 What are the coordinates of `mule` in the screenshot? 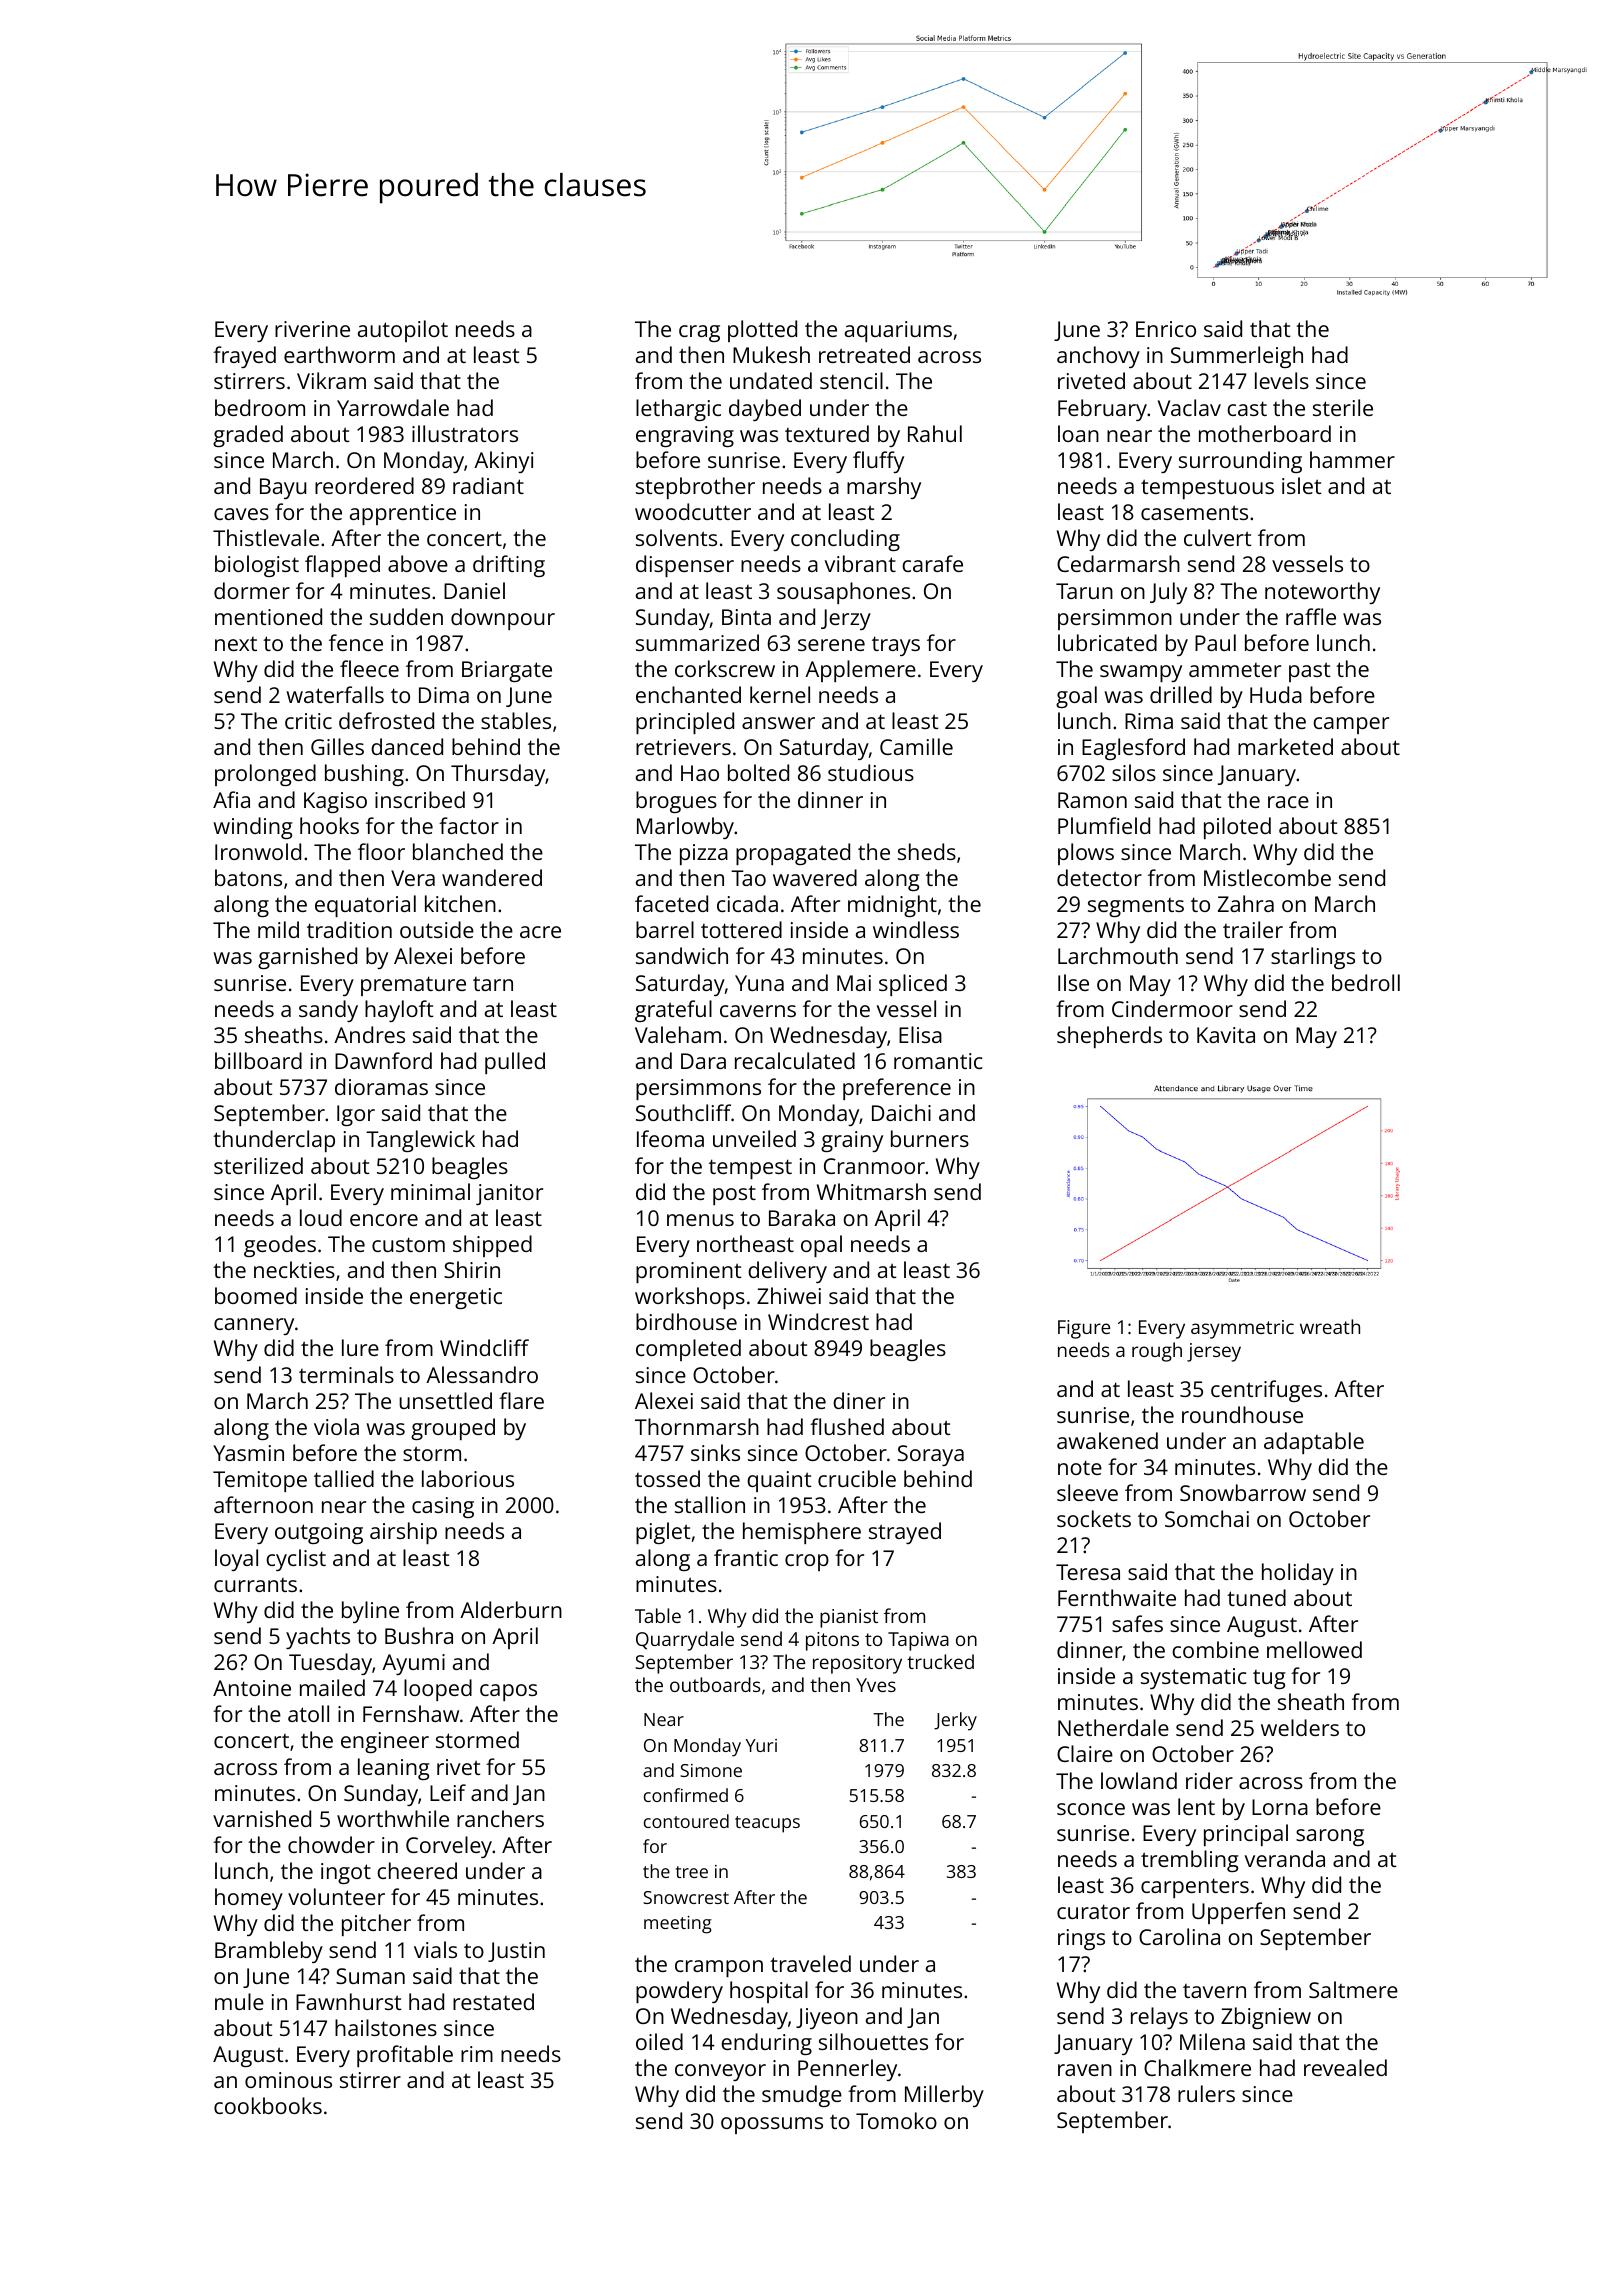 It's located at (239, 2001).
